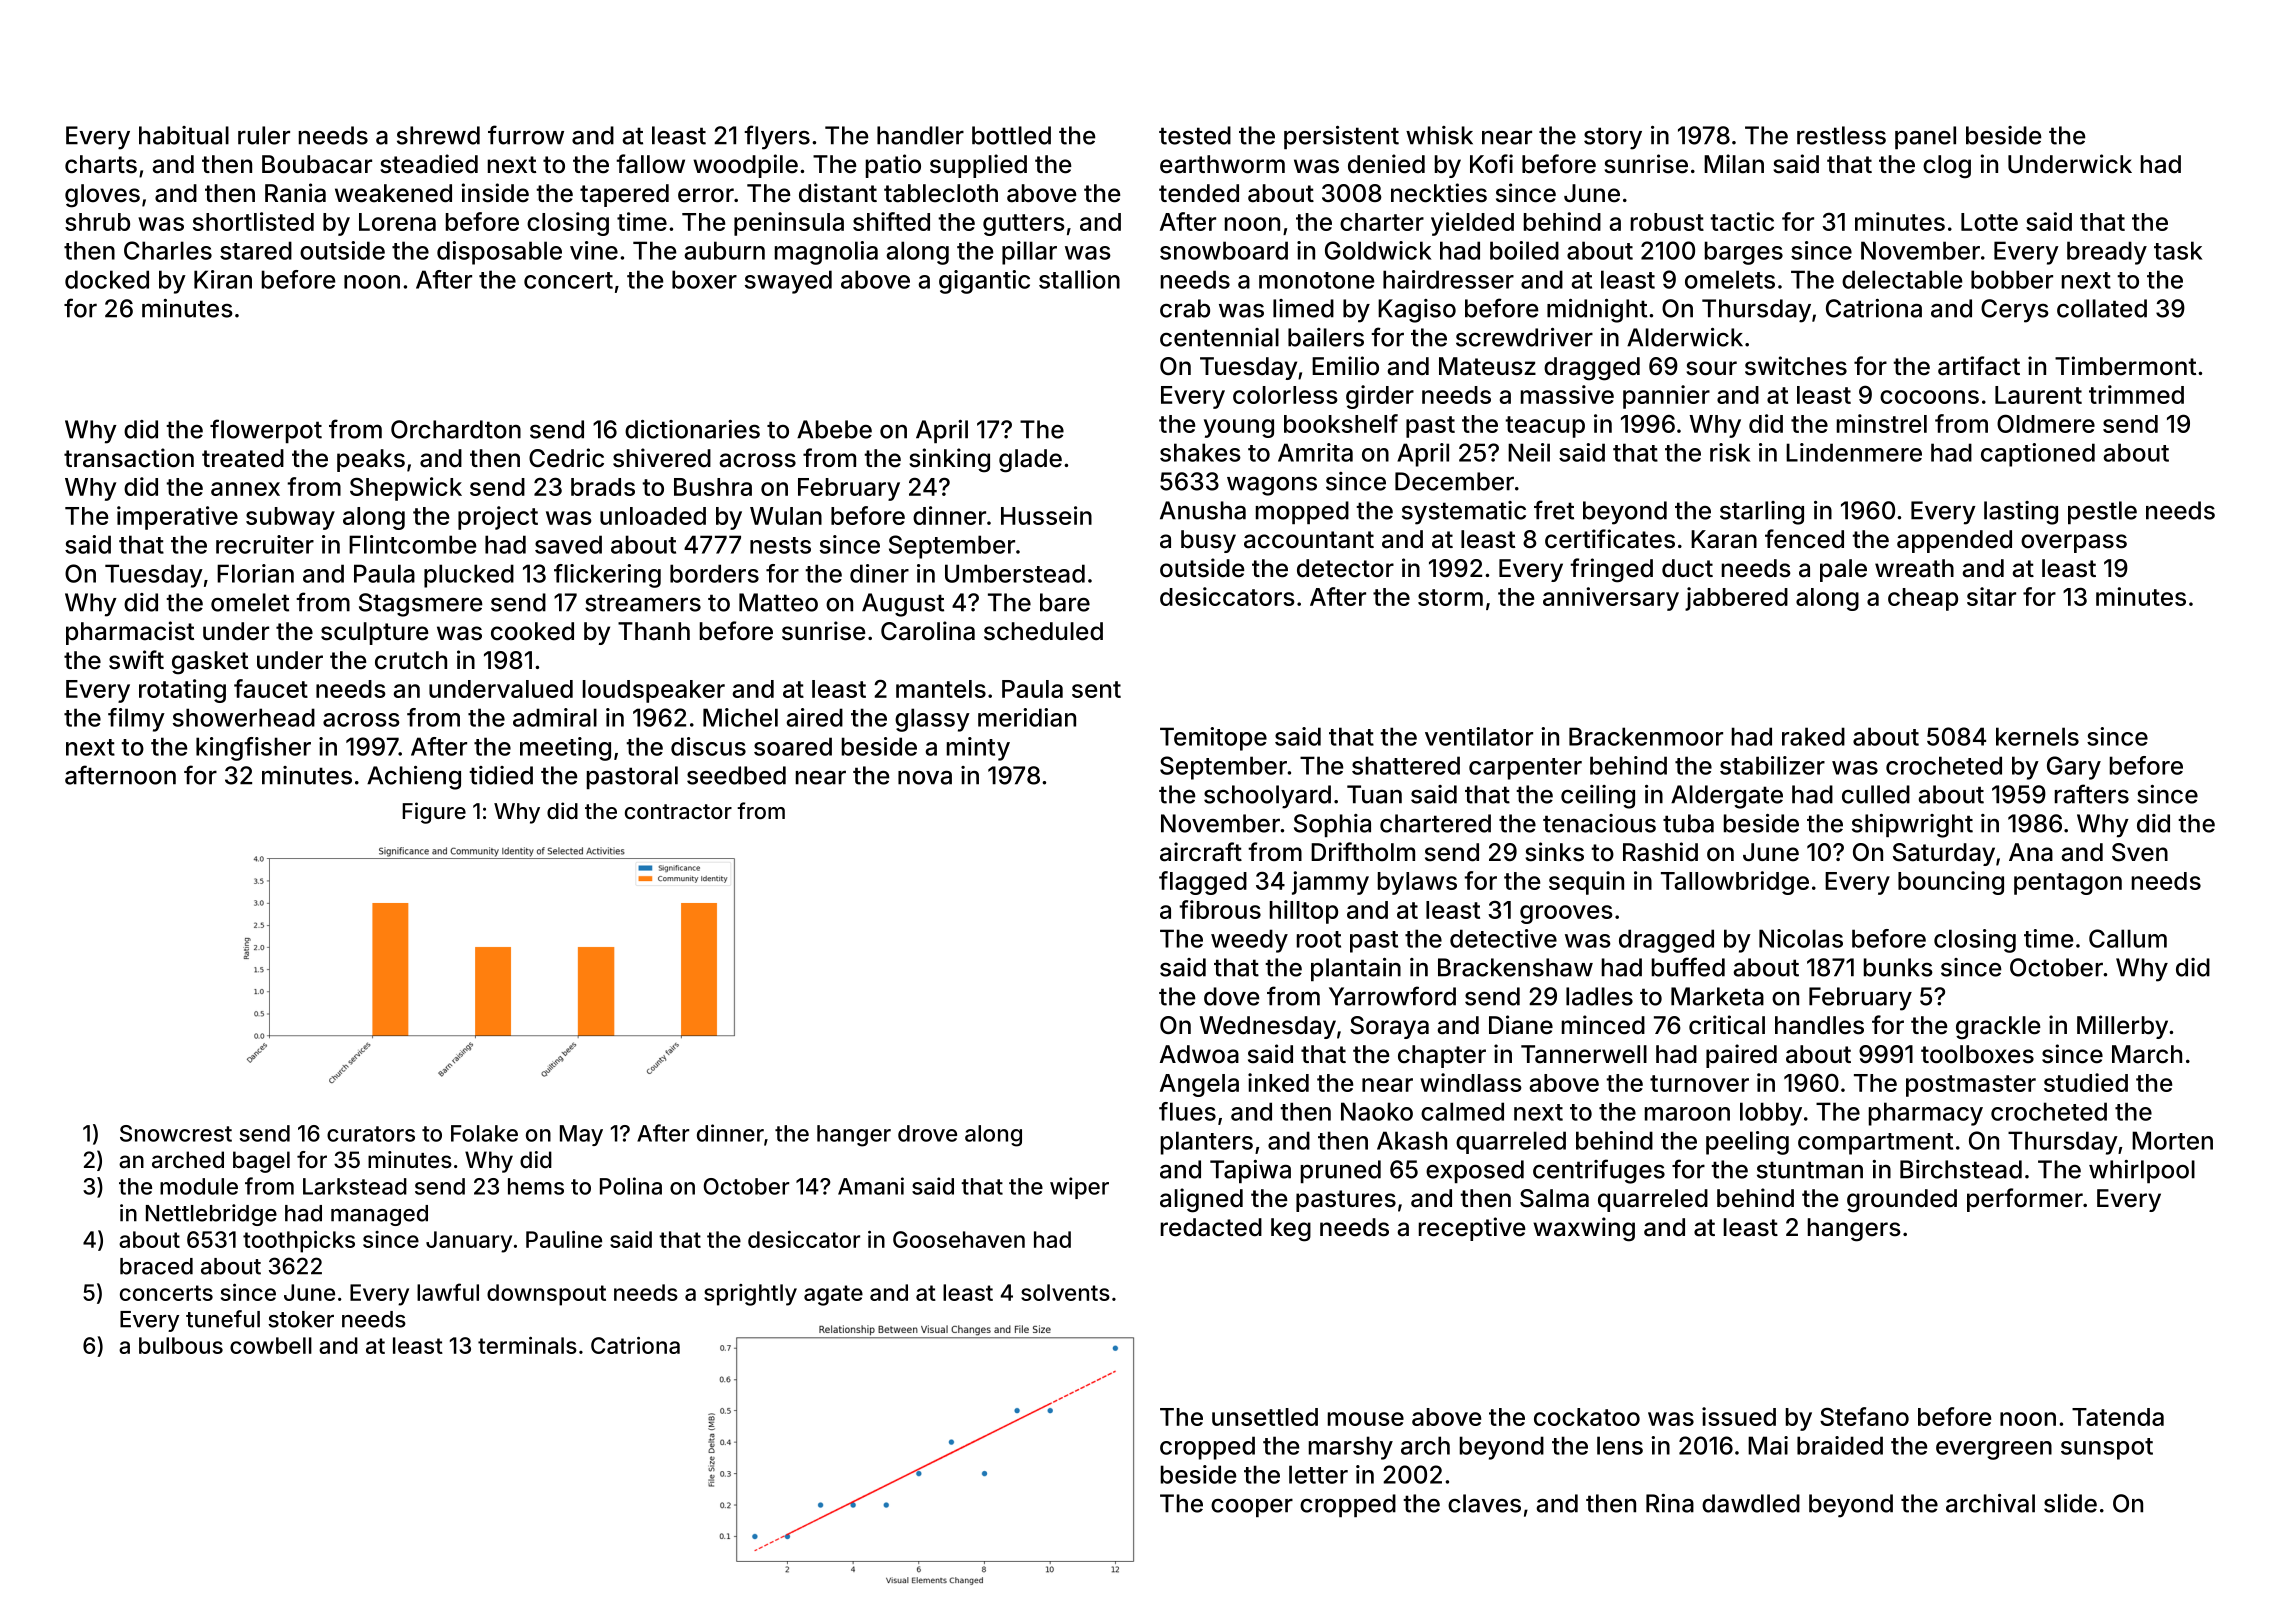 The width and height of the page is (2282, 1614). What do you see at coordinates (834, 429) in the page?
I see `Abebe` at bounding box center [834, 429].
